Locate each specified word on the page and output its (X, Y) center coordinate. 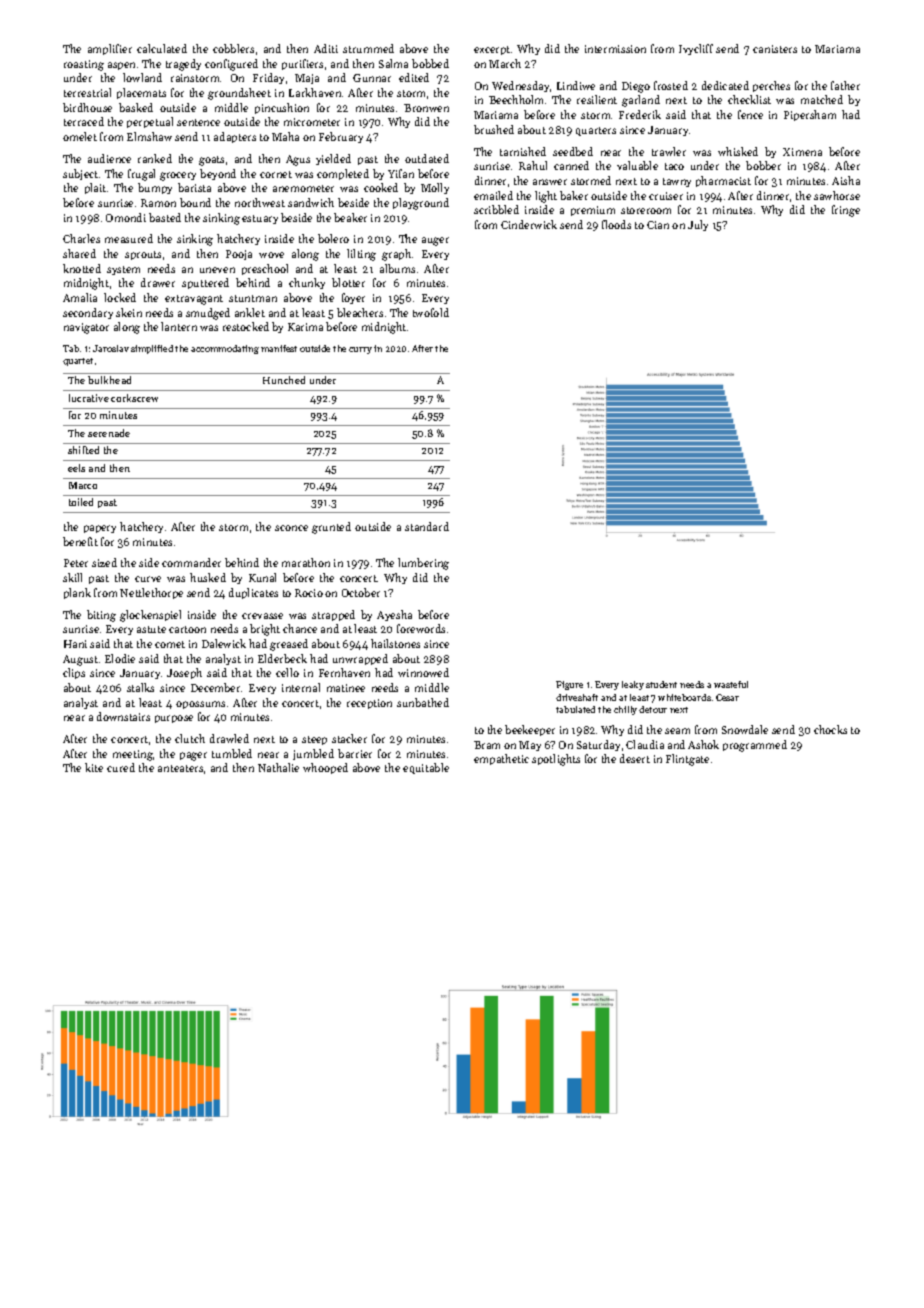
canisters (775, 49)
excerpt (492, 50)
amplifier (110, 49)
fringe (846, 211)
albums (397, 268)
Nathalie (278, 767)
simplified (152, 349)
